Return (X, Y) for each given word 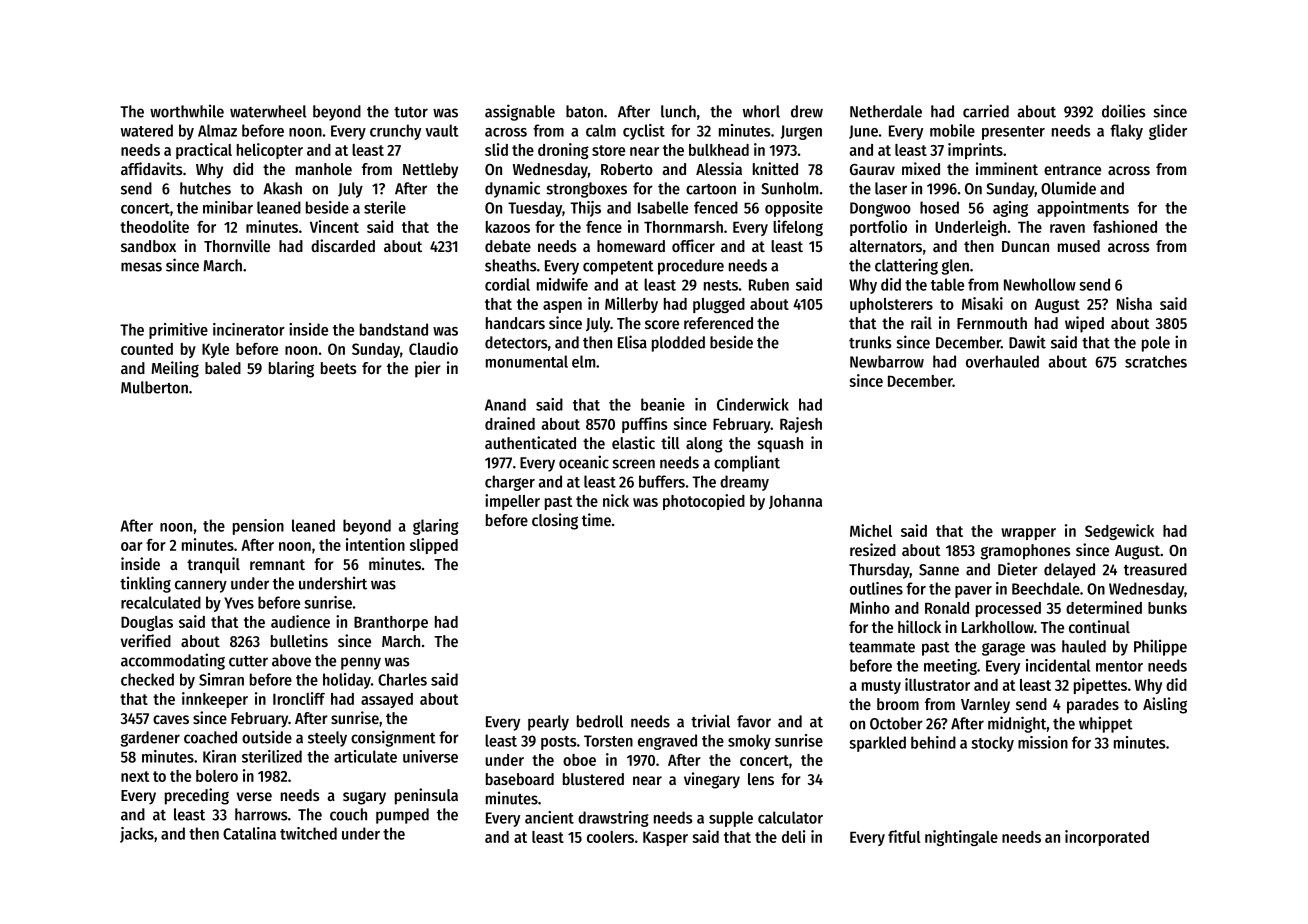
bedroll (600, 721)
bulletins (299, 640)
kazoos (508, 227)
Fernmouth (992, 323)
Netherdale (886, 111)
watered (147, 130)
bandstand (394, 329)
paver (973, 592)
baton (584, 111)
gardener (150, 739)
